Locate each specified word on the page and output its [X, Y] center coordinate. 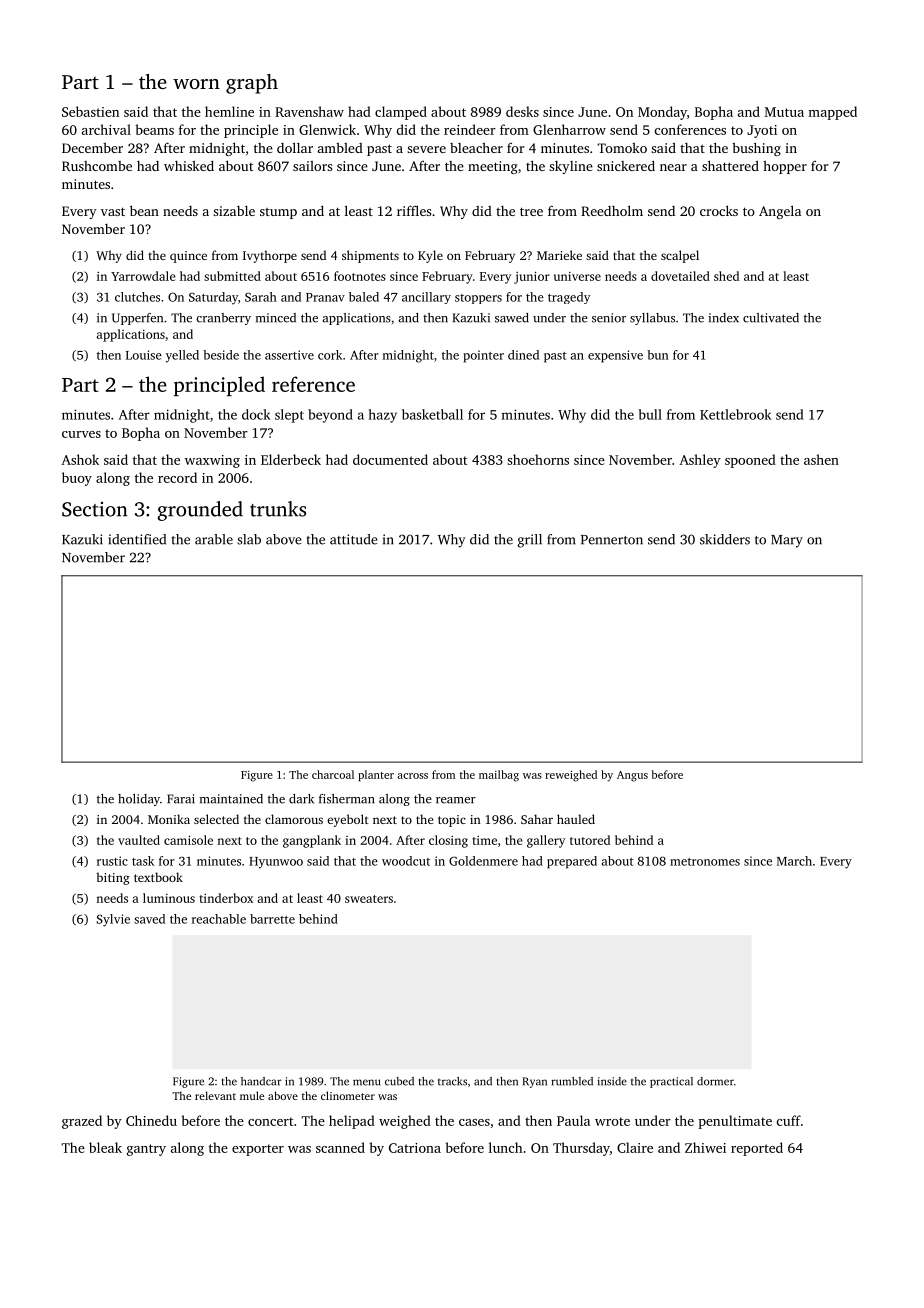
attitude [354, 539]
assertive [289, 355]
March [794, 861]
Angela [780, 212]
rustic [112, 861]
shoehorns [538, 459]
